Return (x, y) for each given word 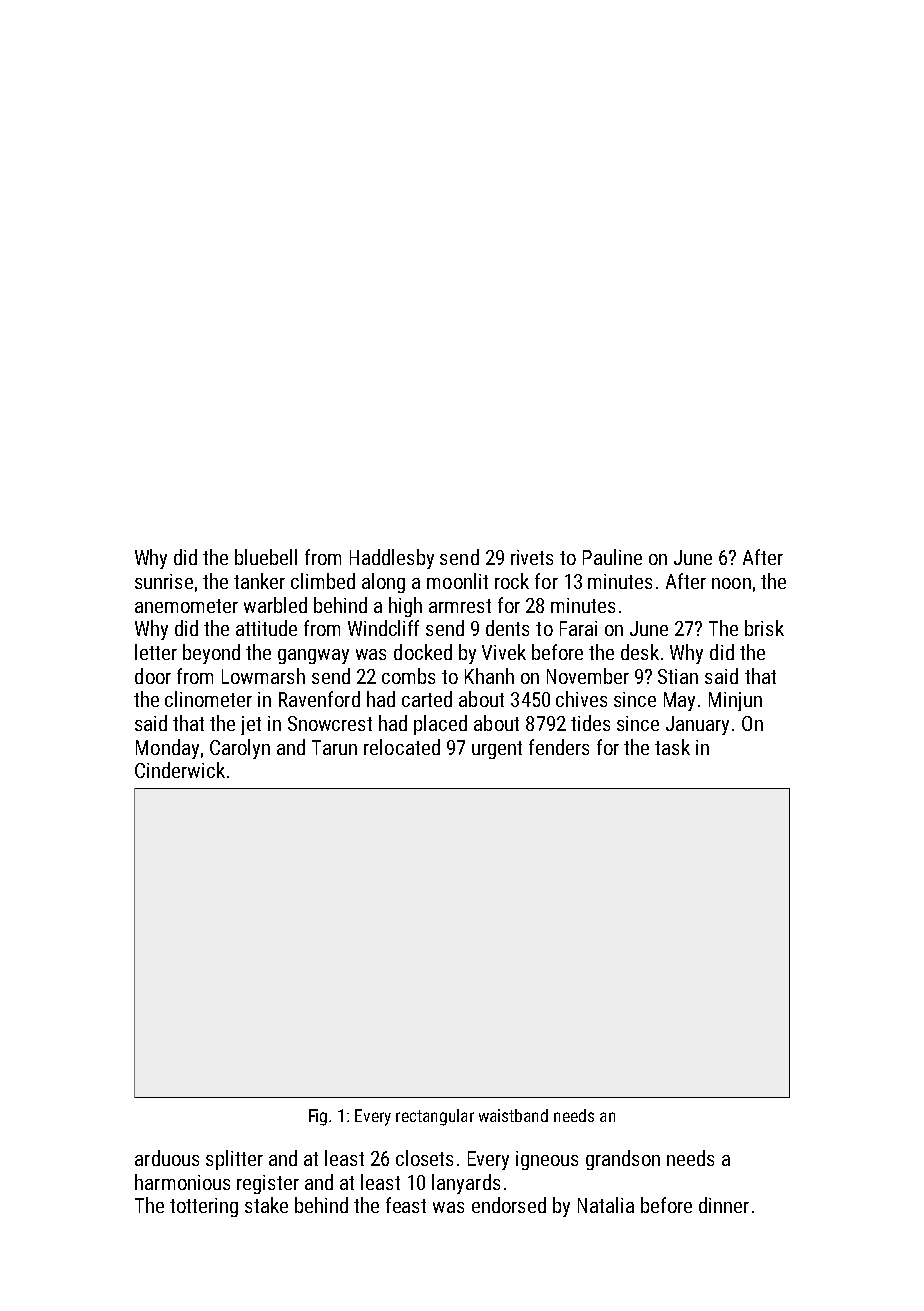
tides (590, 723)
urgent (497, 750)
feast (406, 1205)
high (405, 607)
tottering (204, 1207)
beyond (211, 654)
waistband (513, 1115)
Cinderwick (180, 770)
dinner (724, 1205)
